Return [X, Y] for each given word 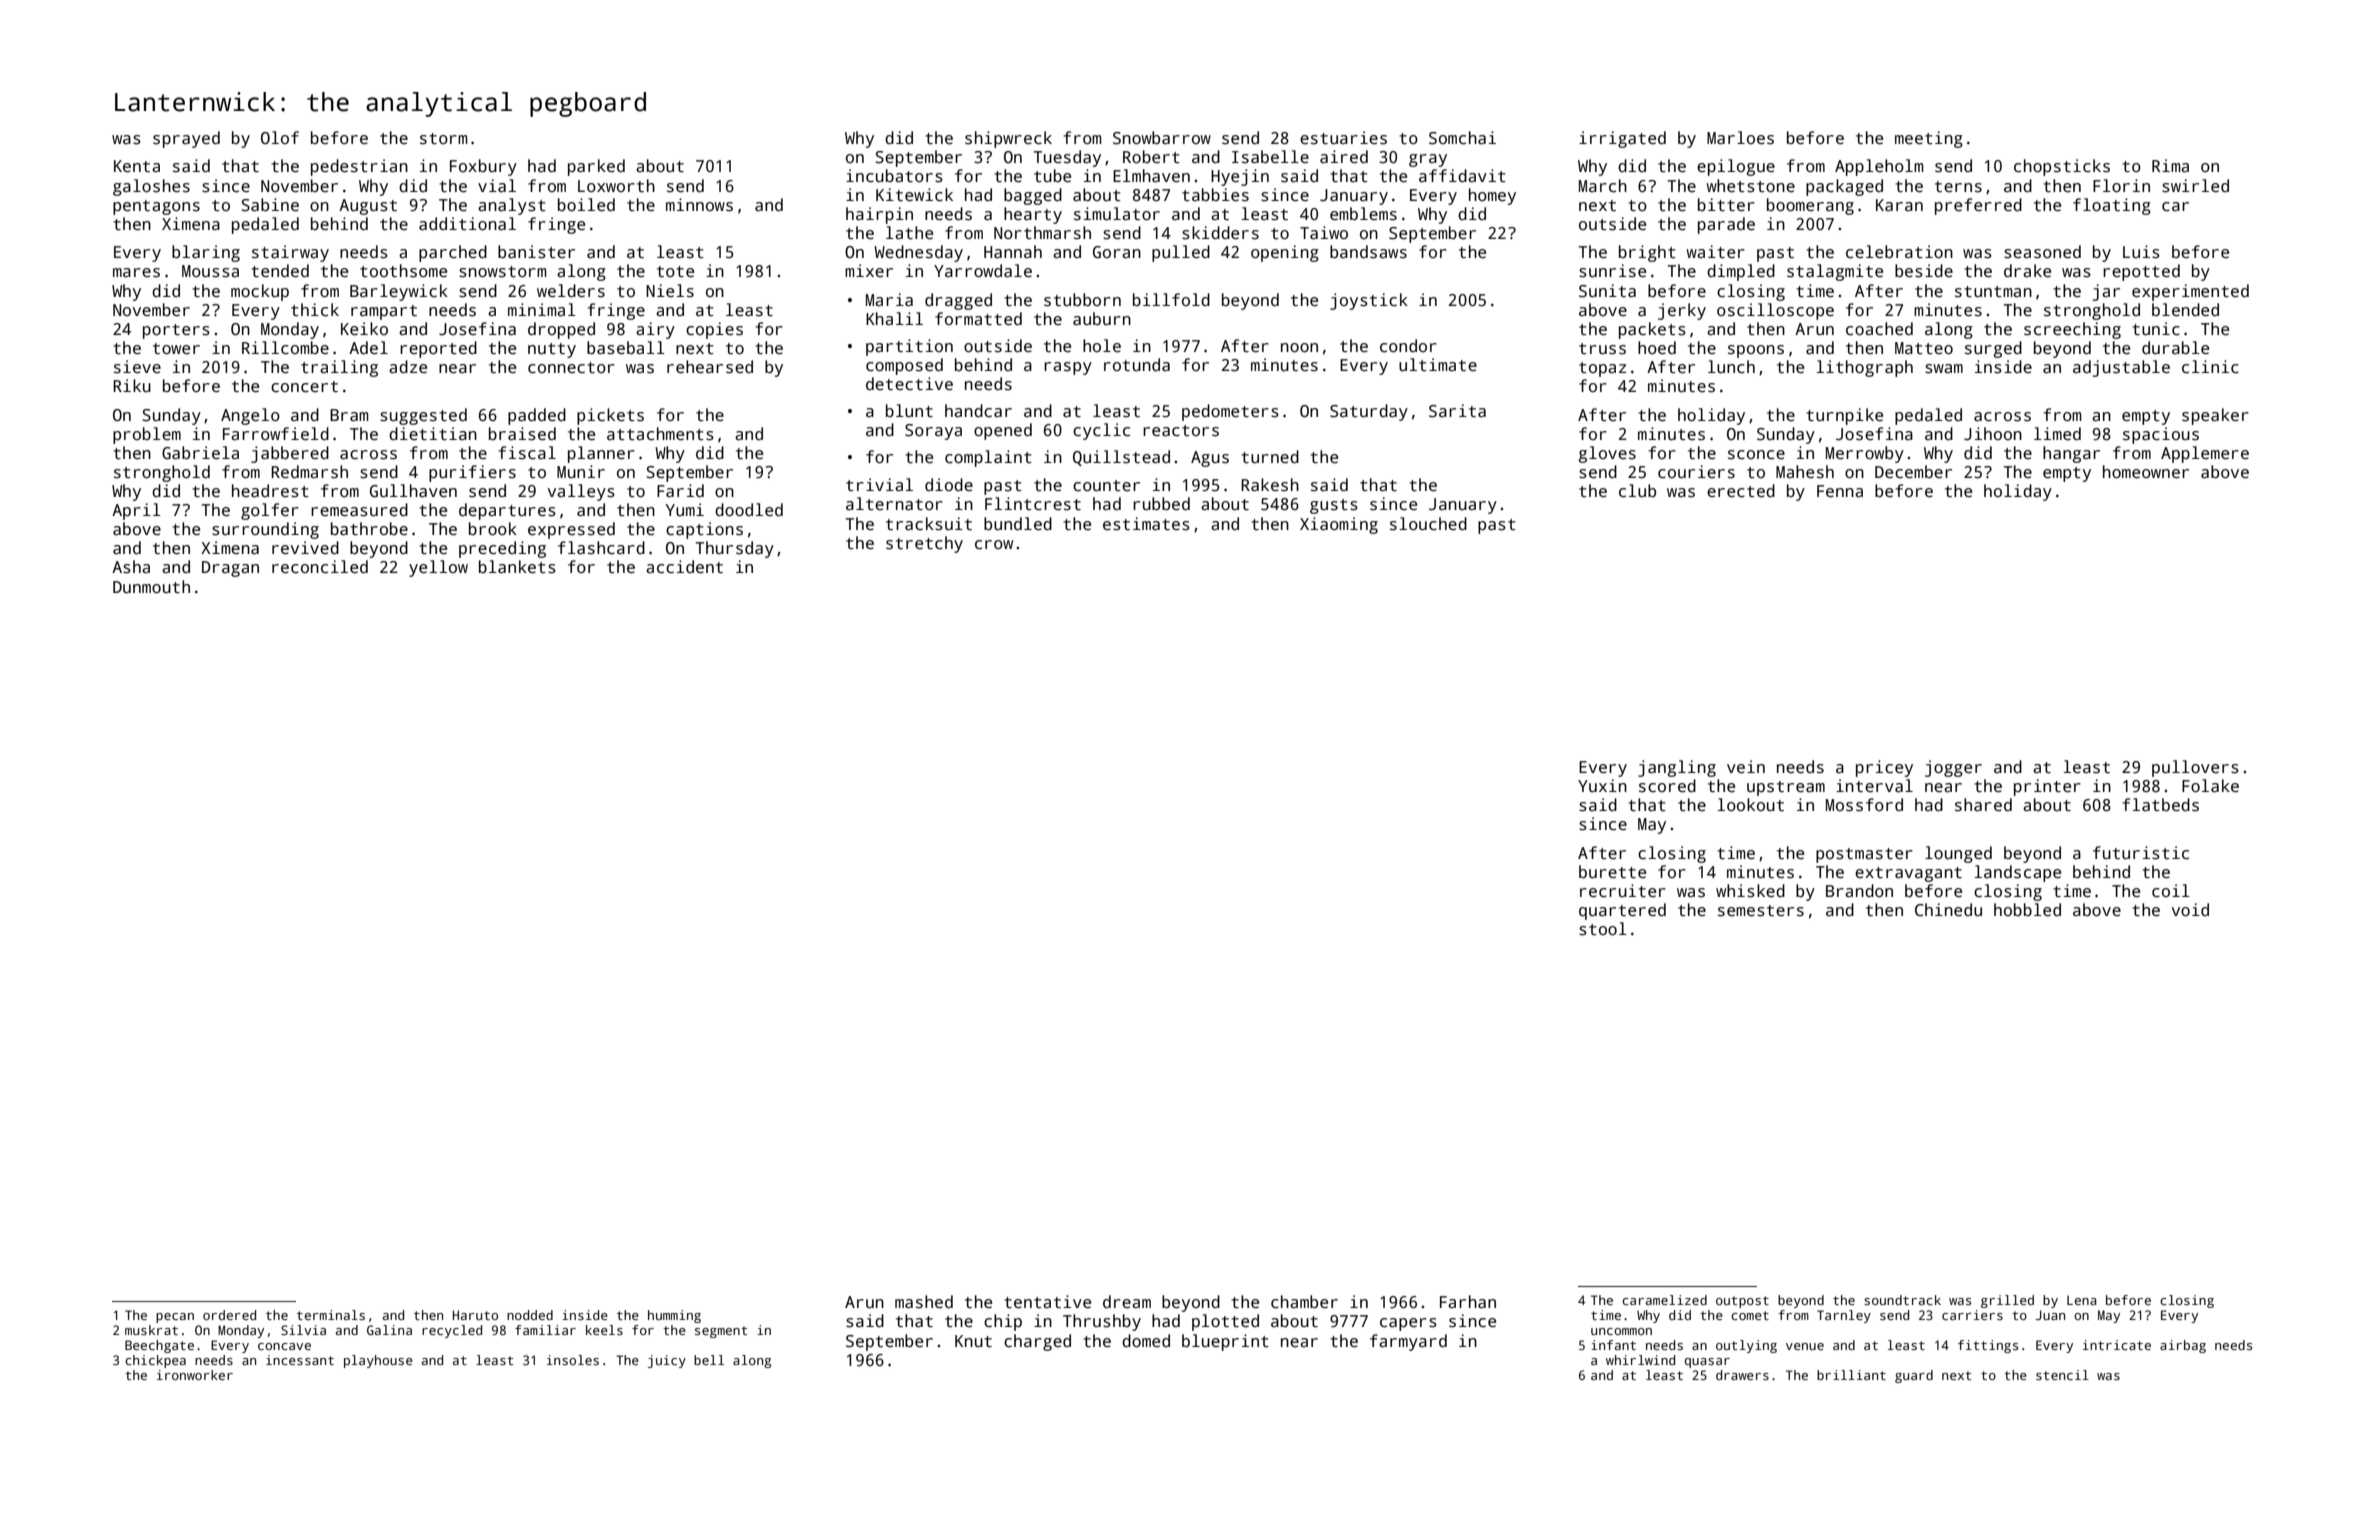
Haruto [475, 1315]
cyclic [1101, 431]
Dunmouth [151, 587]
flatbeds [2160, 805]
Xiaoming [1339, 525]
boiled [586, 204]
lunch [1731, 367]
